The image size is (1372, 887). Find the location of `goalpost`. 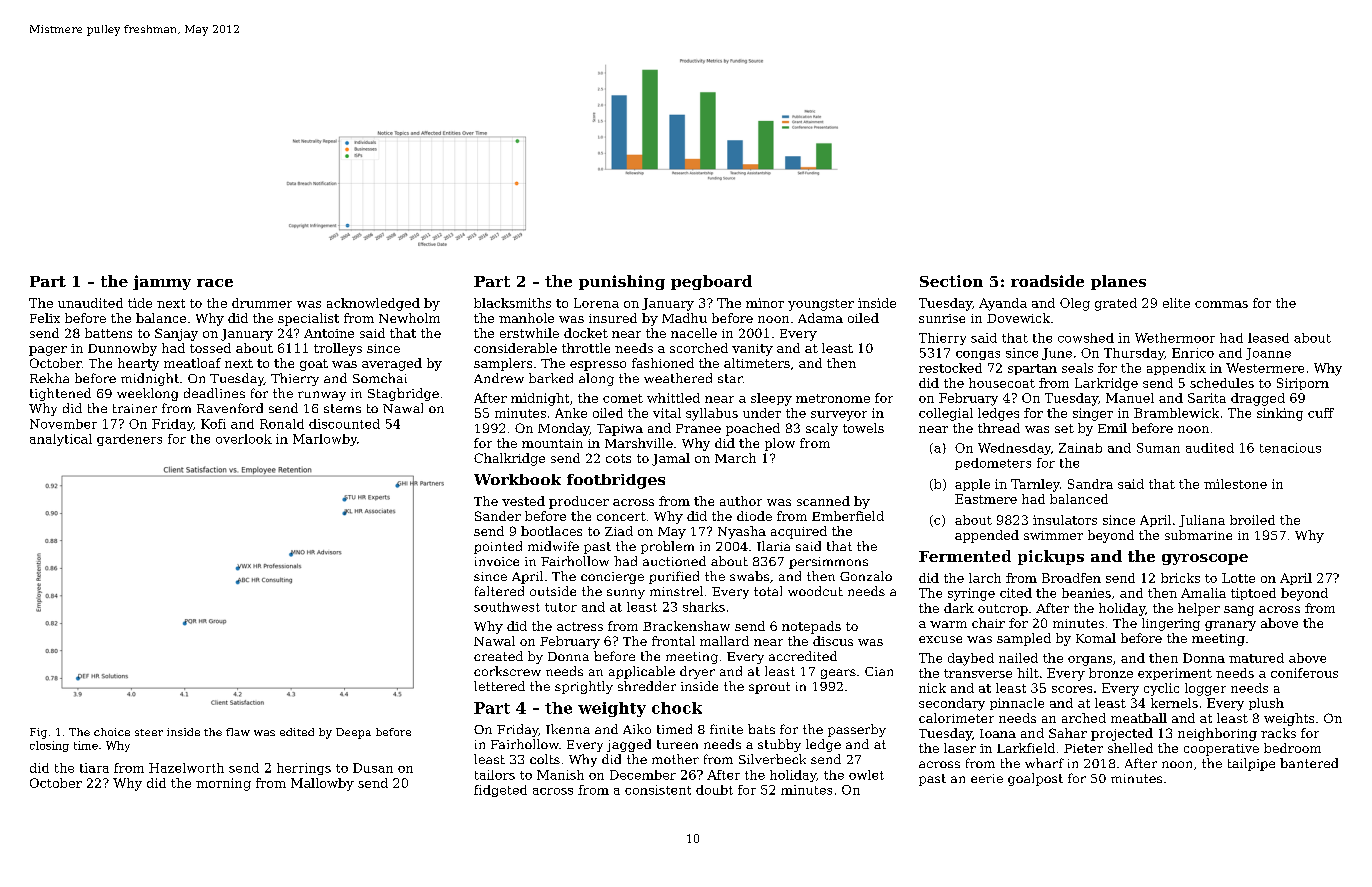

goalpost is located at coordinates (1035, 779).
